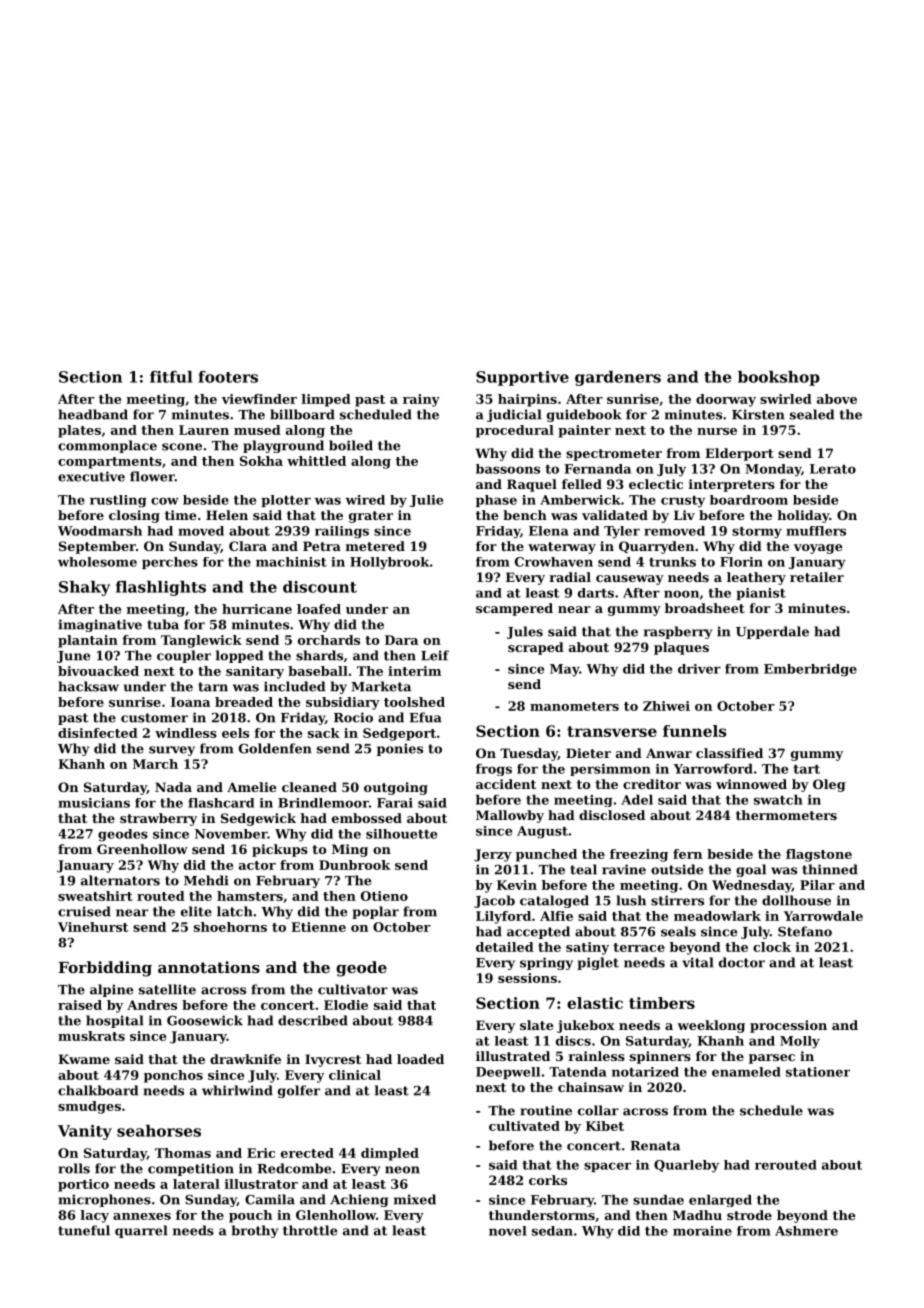  I want to click on latch, so click(235, 911).
